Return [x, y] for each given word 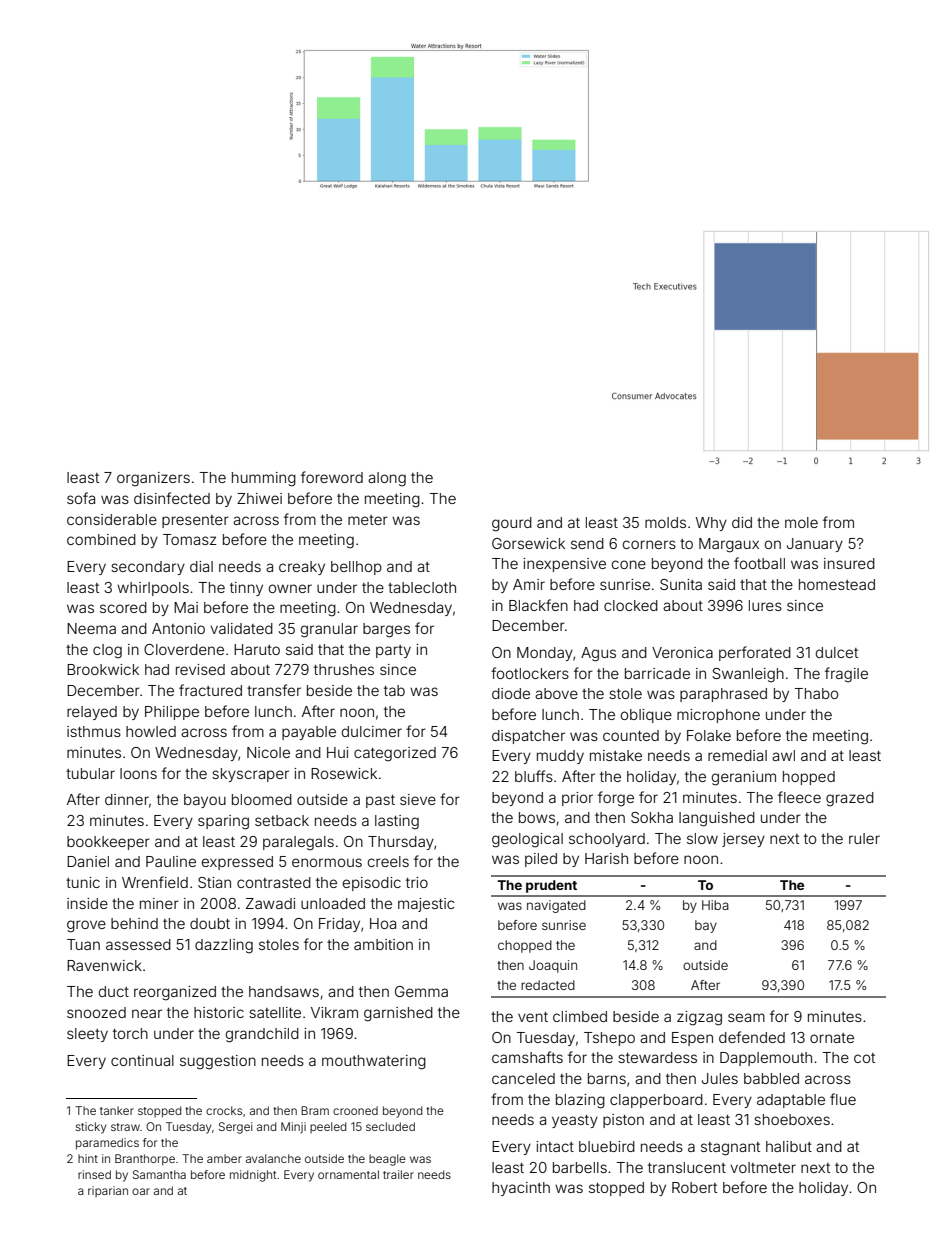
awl [783, 755]
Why [711, 524]
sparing [223, 822]
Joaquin [553, 966]
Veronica [682, 652]
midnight [253, 1176]
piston [623, 1121]
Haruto [257, 649]
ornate [832, 1038]
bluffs [534, 776]
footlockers [530, 673]
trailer [398, 1174]
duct [114, 991]
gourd [512, 524]
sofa [81, 498]
